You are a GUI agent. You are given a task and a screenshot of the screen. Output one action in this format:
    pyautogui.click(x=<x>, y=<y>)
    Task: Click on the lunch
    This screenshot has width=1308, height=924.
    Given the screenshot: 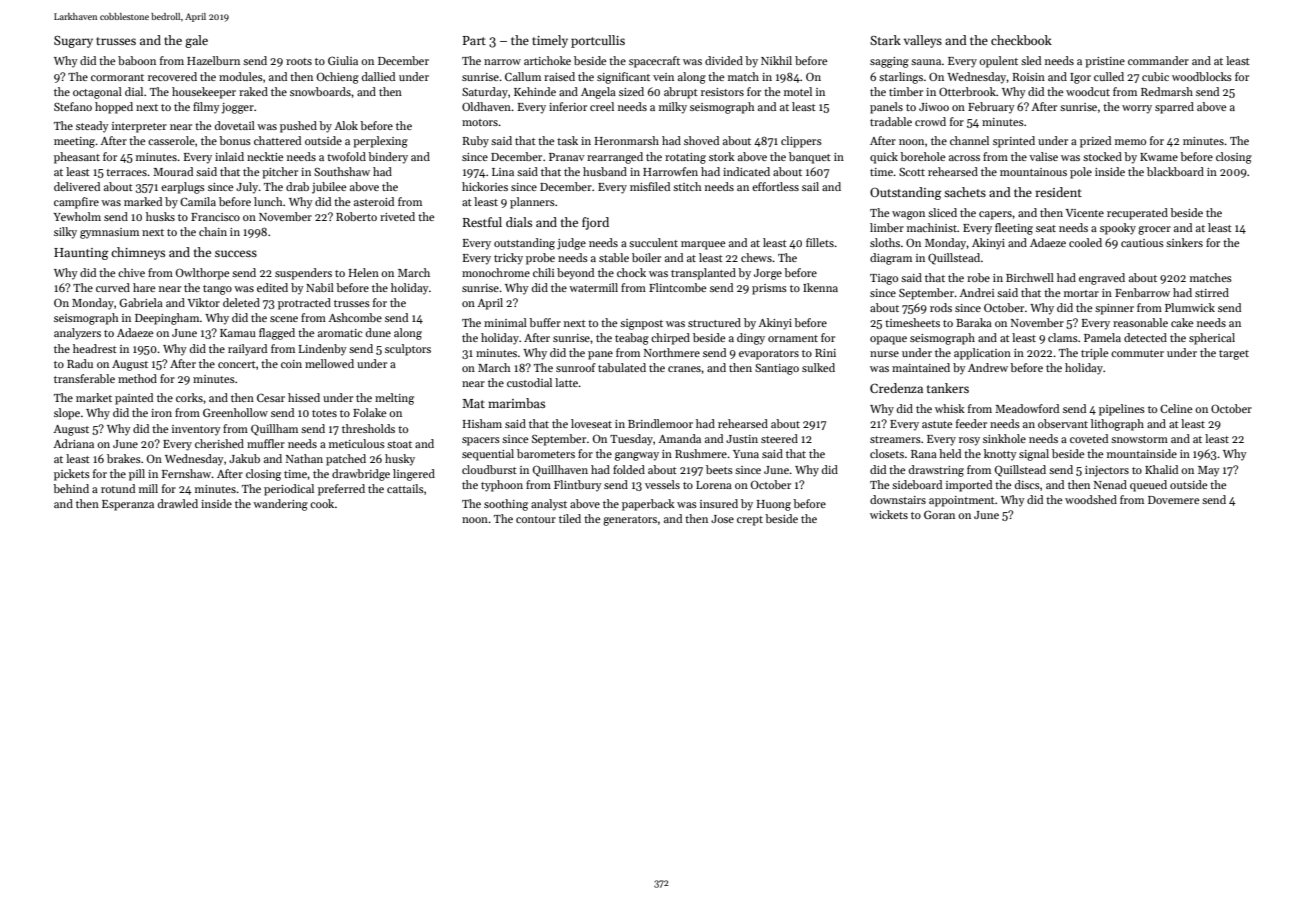 What is the action you would take?
    pyautogui.click(x=268, y=201)
